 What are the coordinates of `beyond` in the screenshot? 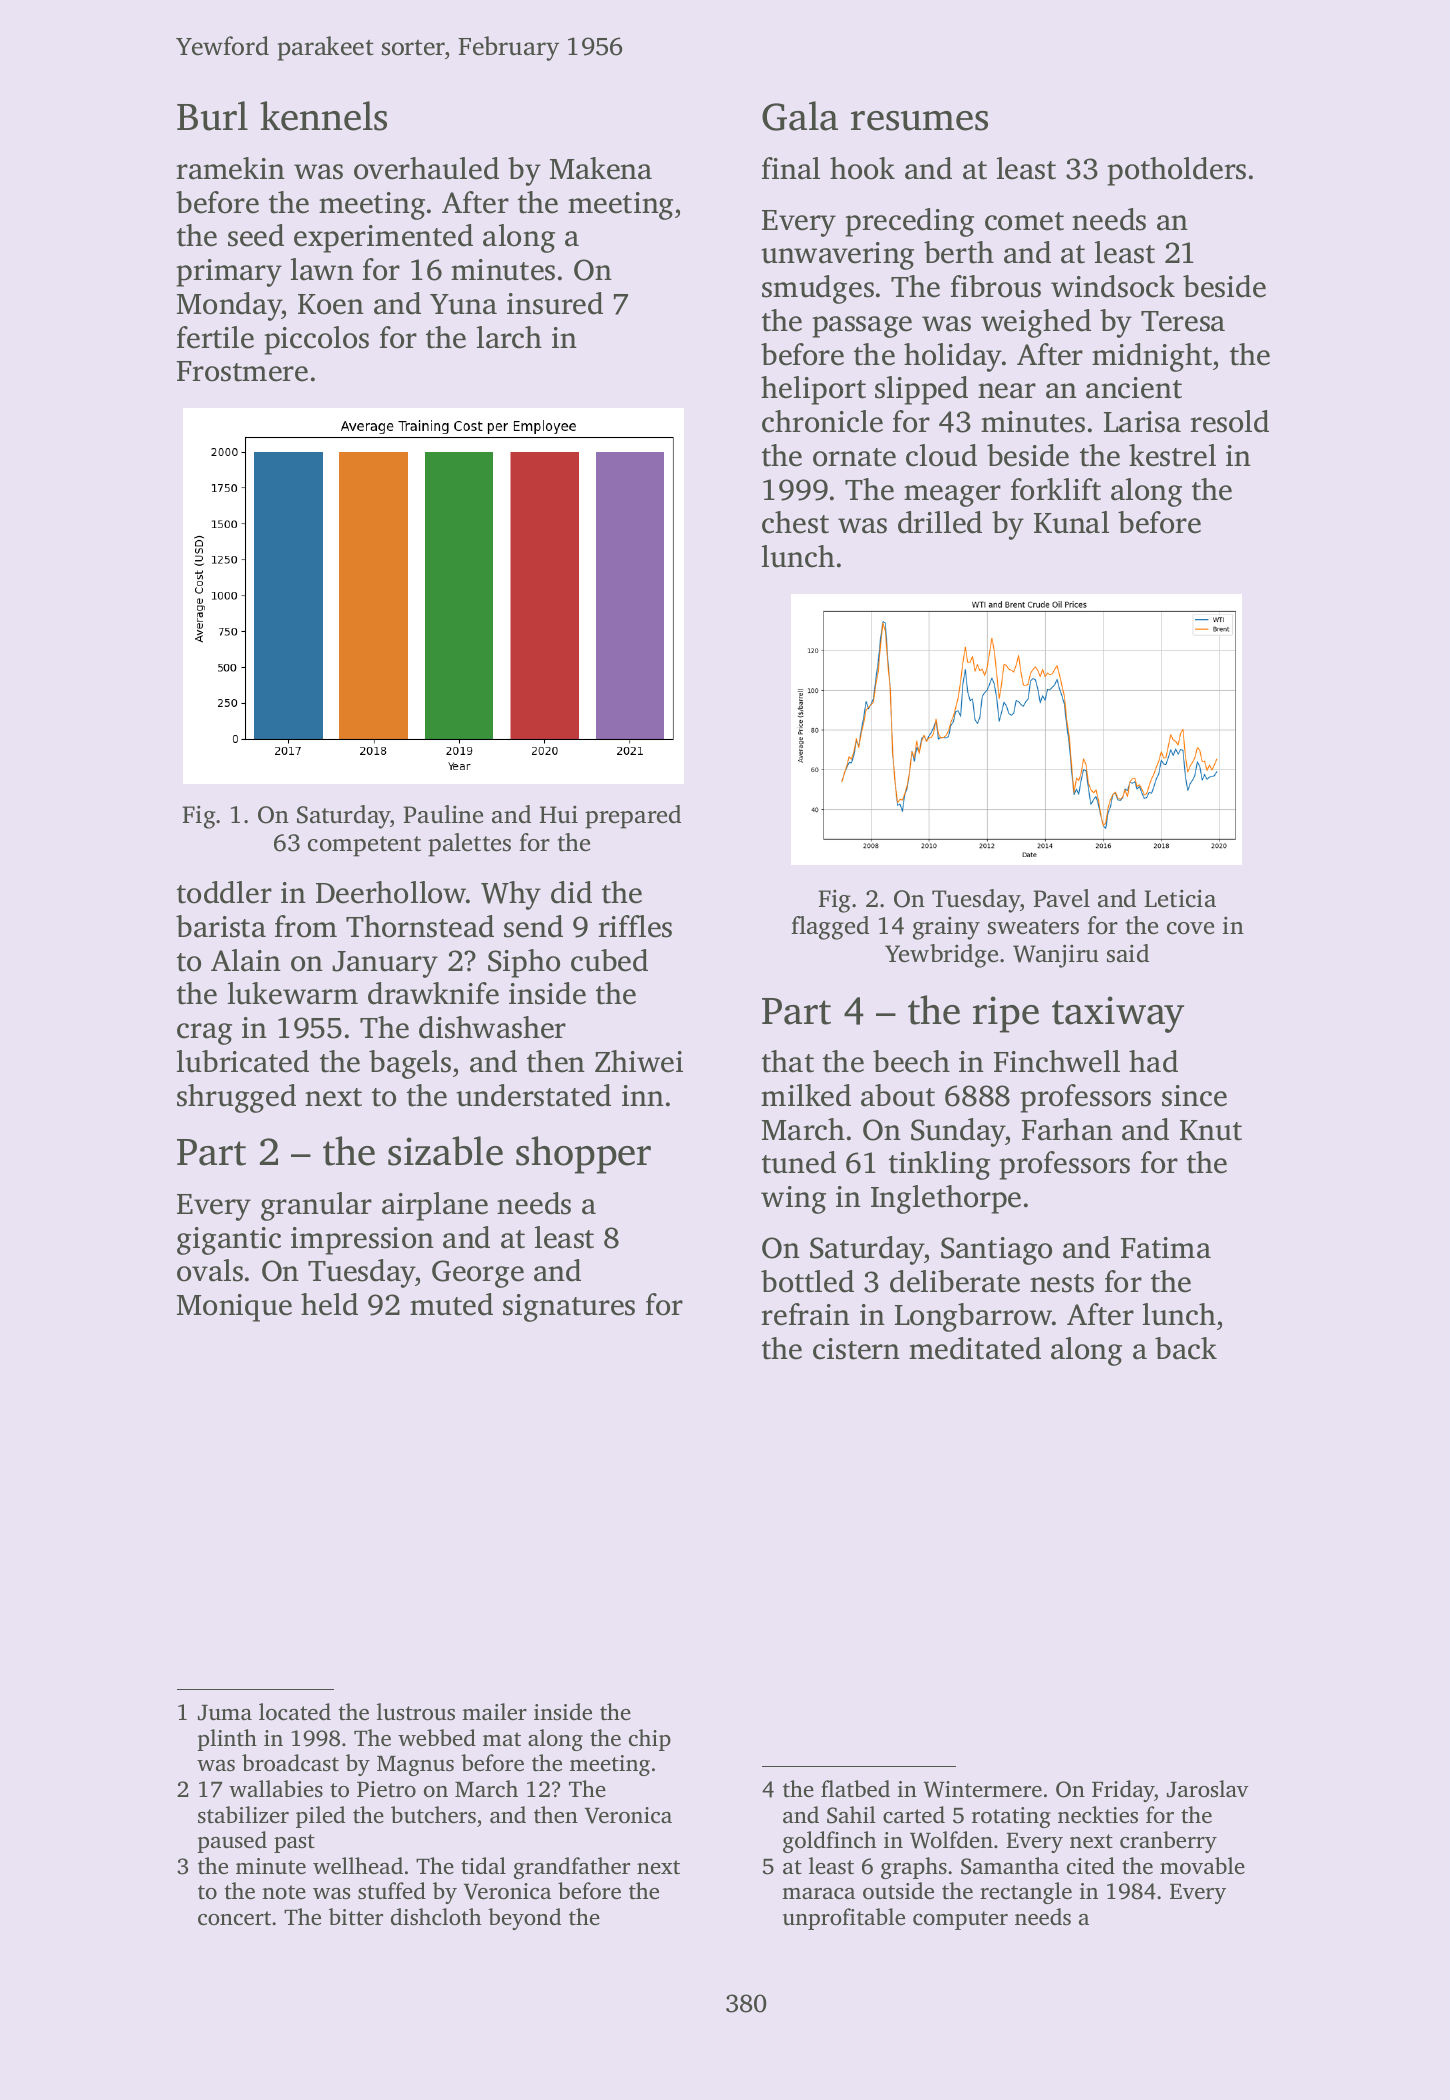 It's located at (524, 1919).
